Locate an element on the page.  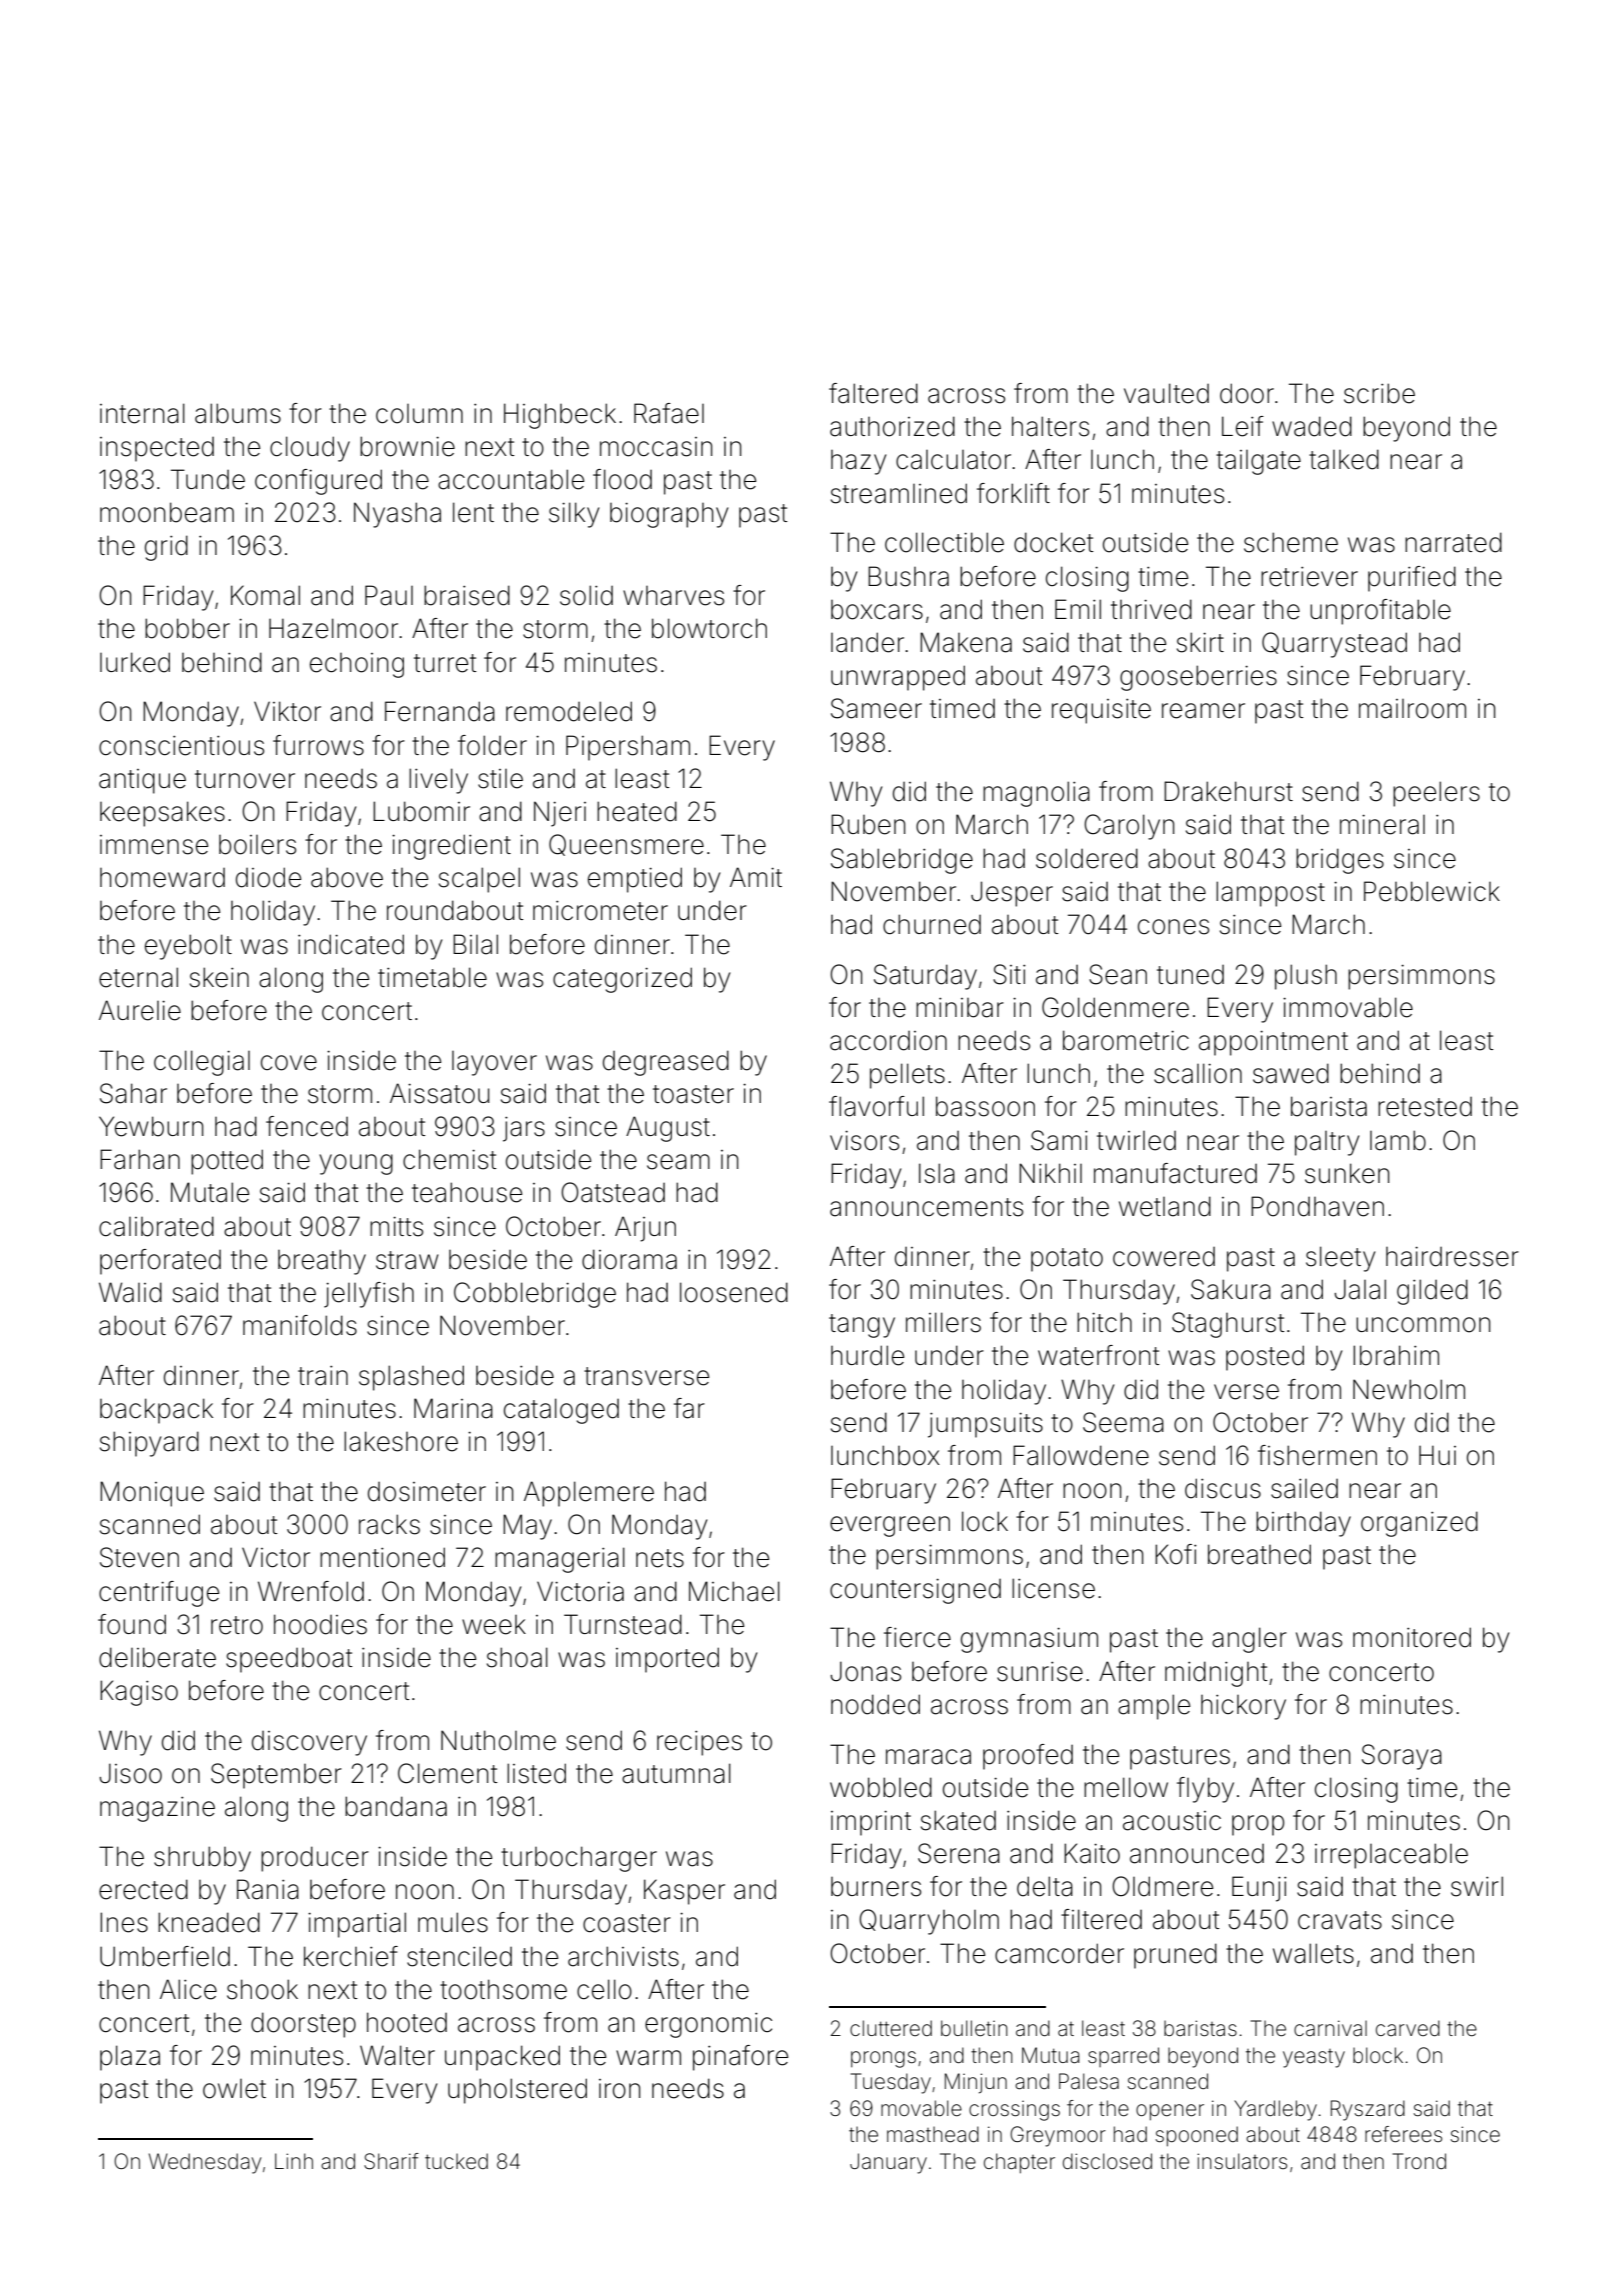
cones is located at coordinates (1173, 927).
